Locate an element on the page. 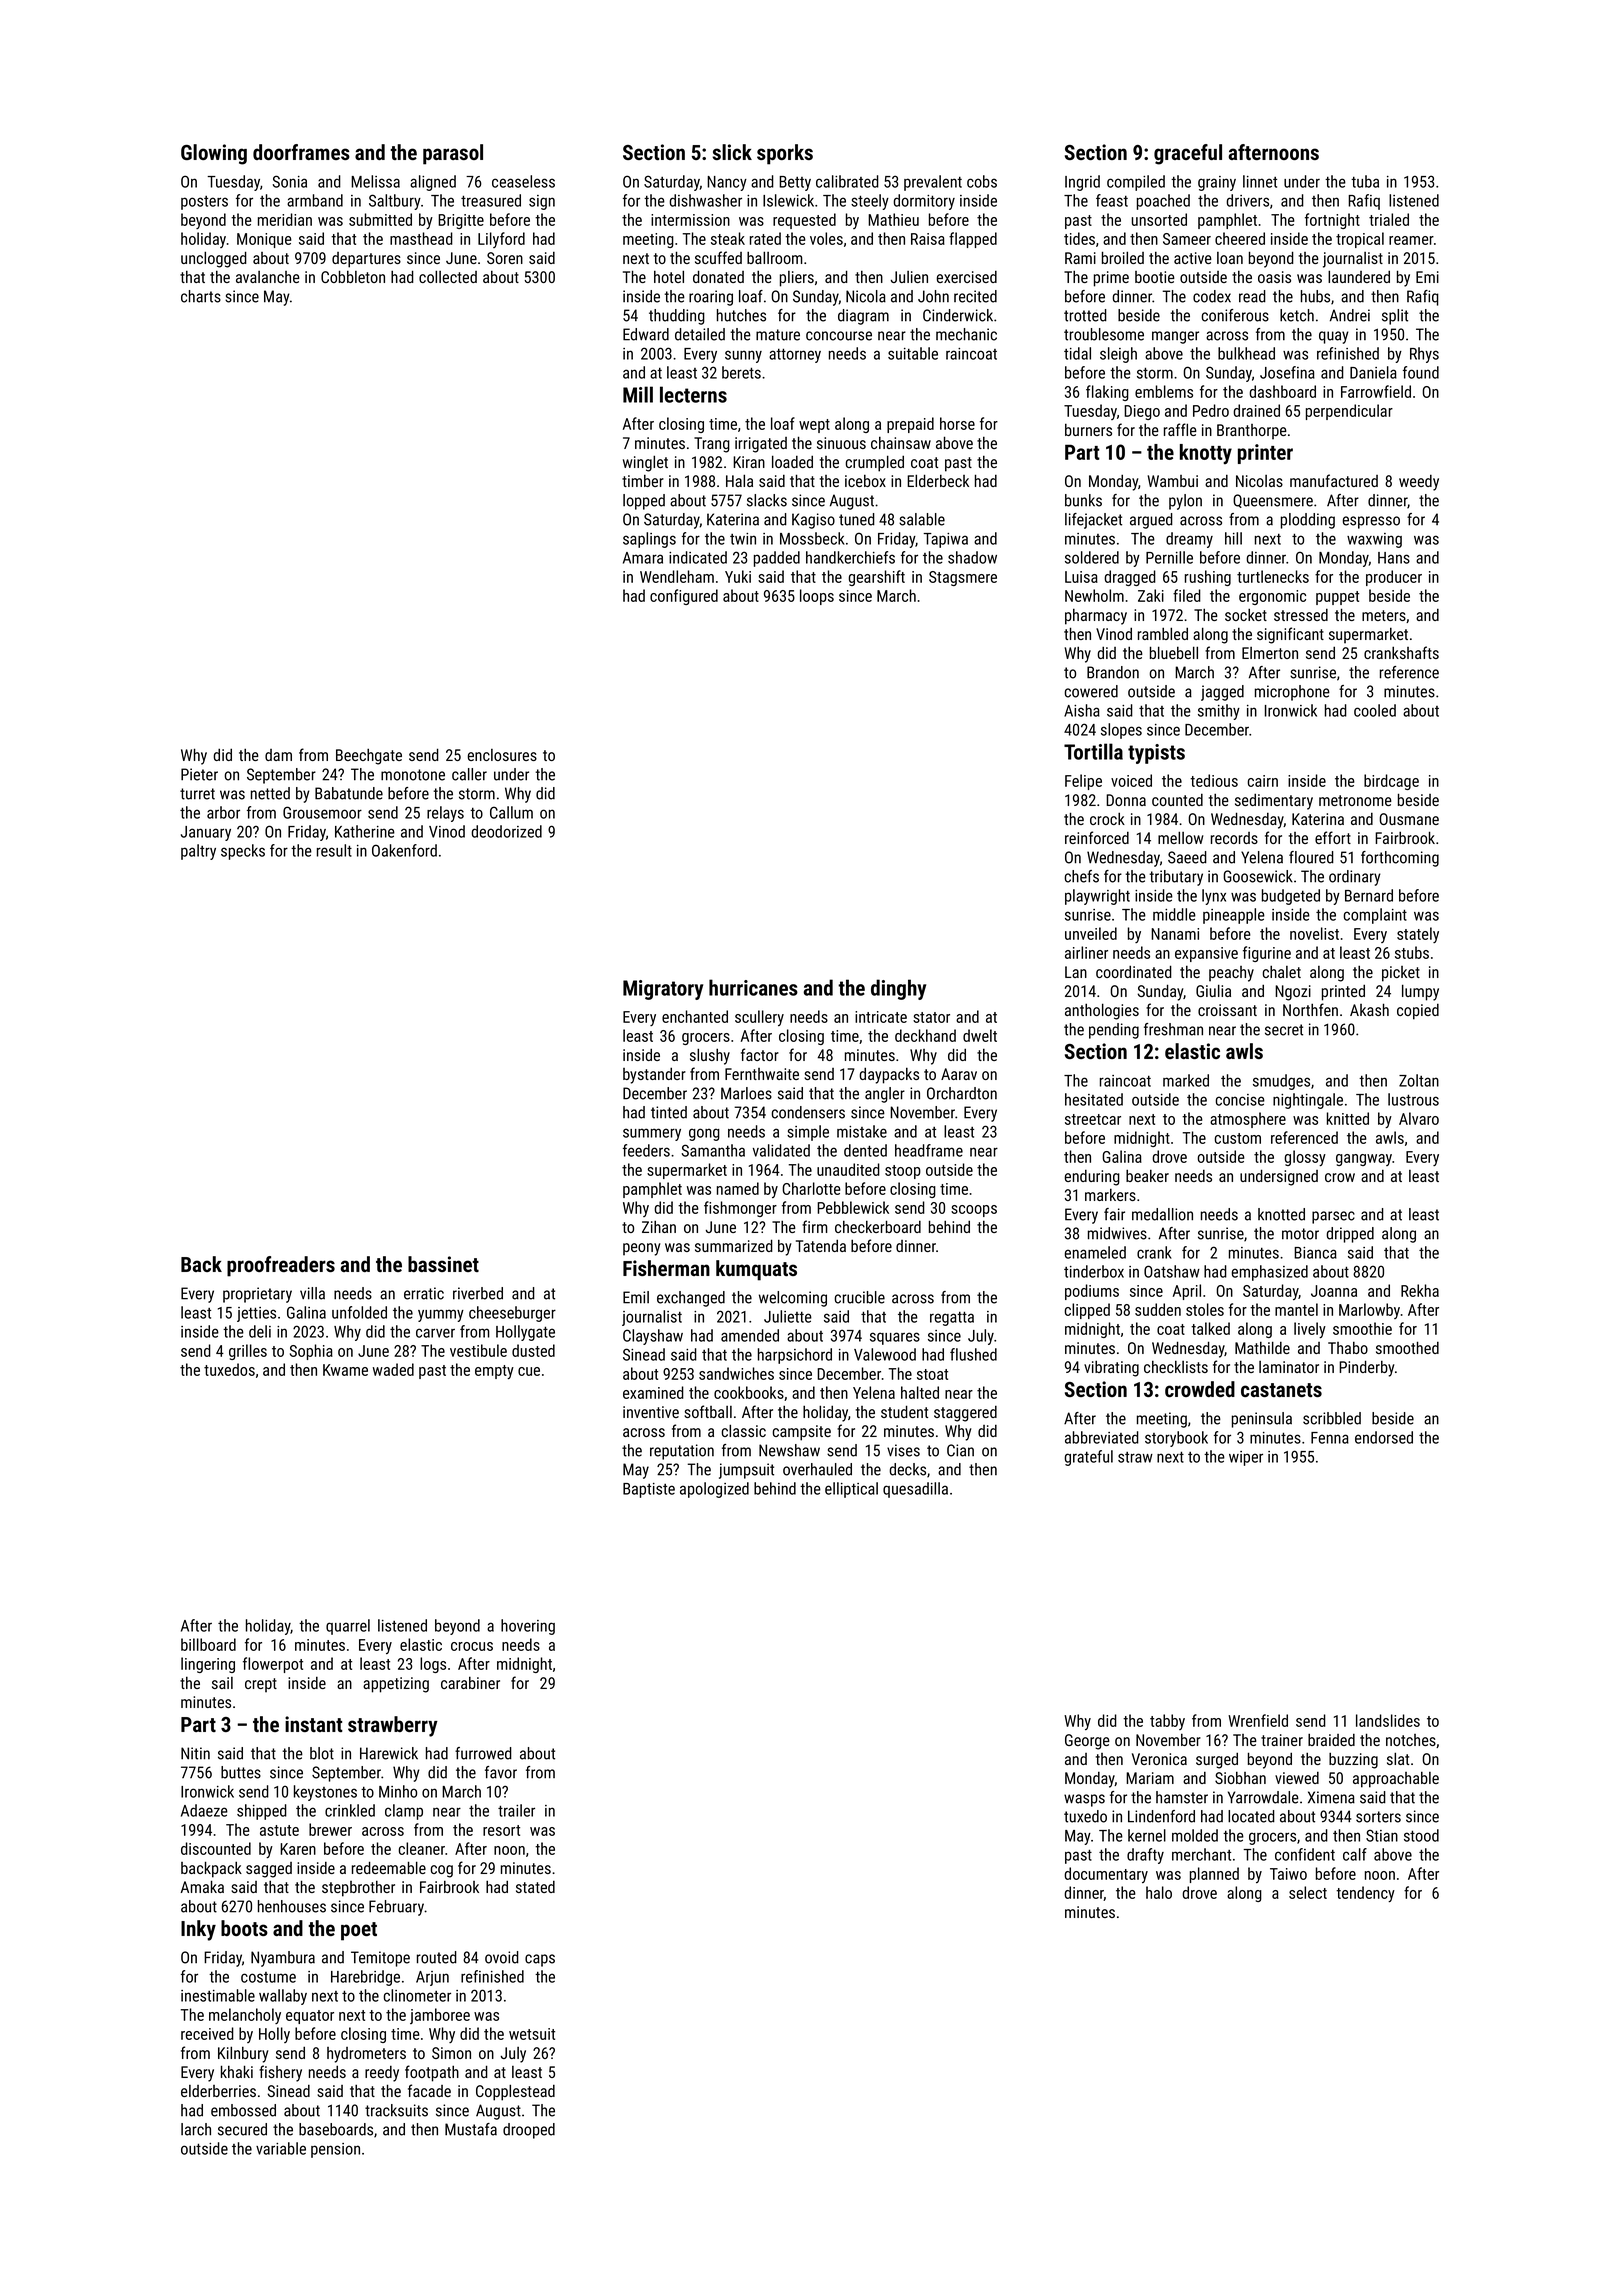 This image has width=1620, height=2292. apologized is located at coordinates (714, 1490).
